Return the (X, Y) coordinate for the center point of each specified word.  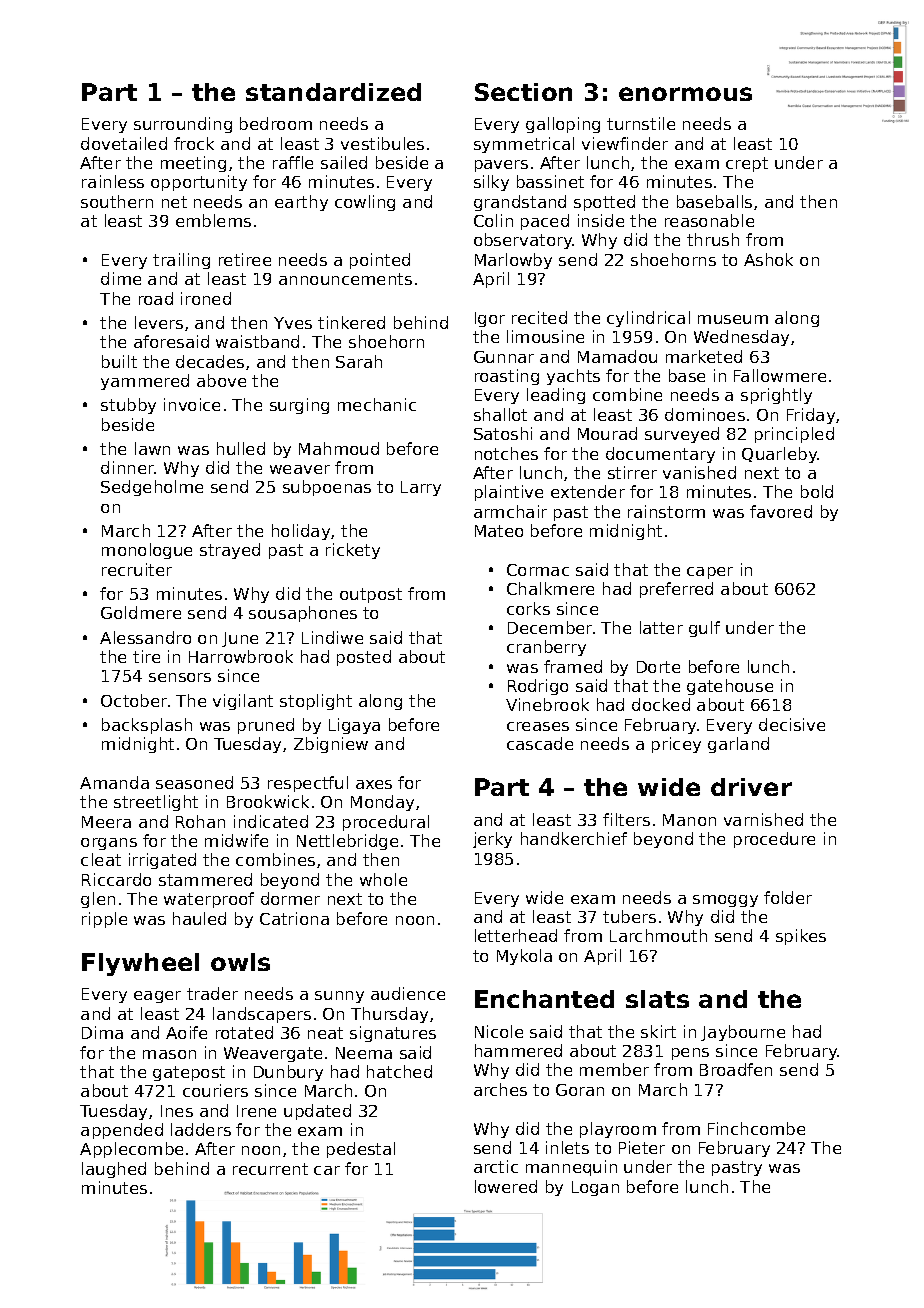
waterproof (209, 900)
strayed (230, 551)
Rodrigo (538, 687)
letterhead (516, 935)
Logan (595, 1188)
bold (817, 491)
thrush (713, 239)
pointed (380, 261)
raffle (293, 162)
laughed (114, 1170)
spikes (801, 937)
